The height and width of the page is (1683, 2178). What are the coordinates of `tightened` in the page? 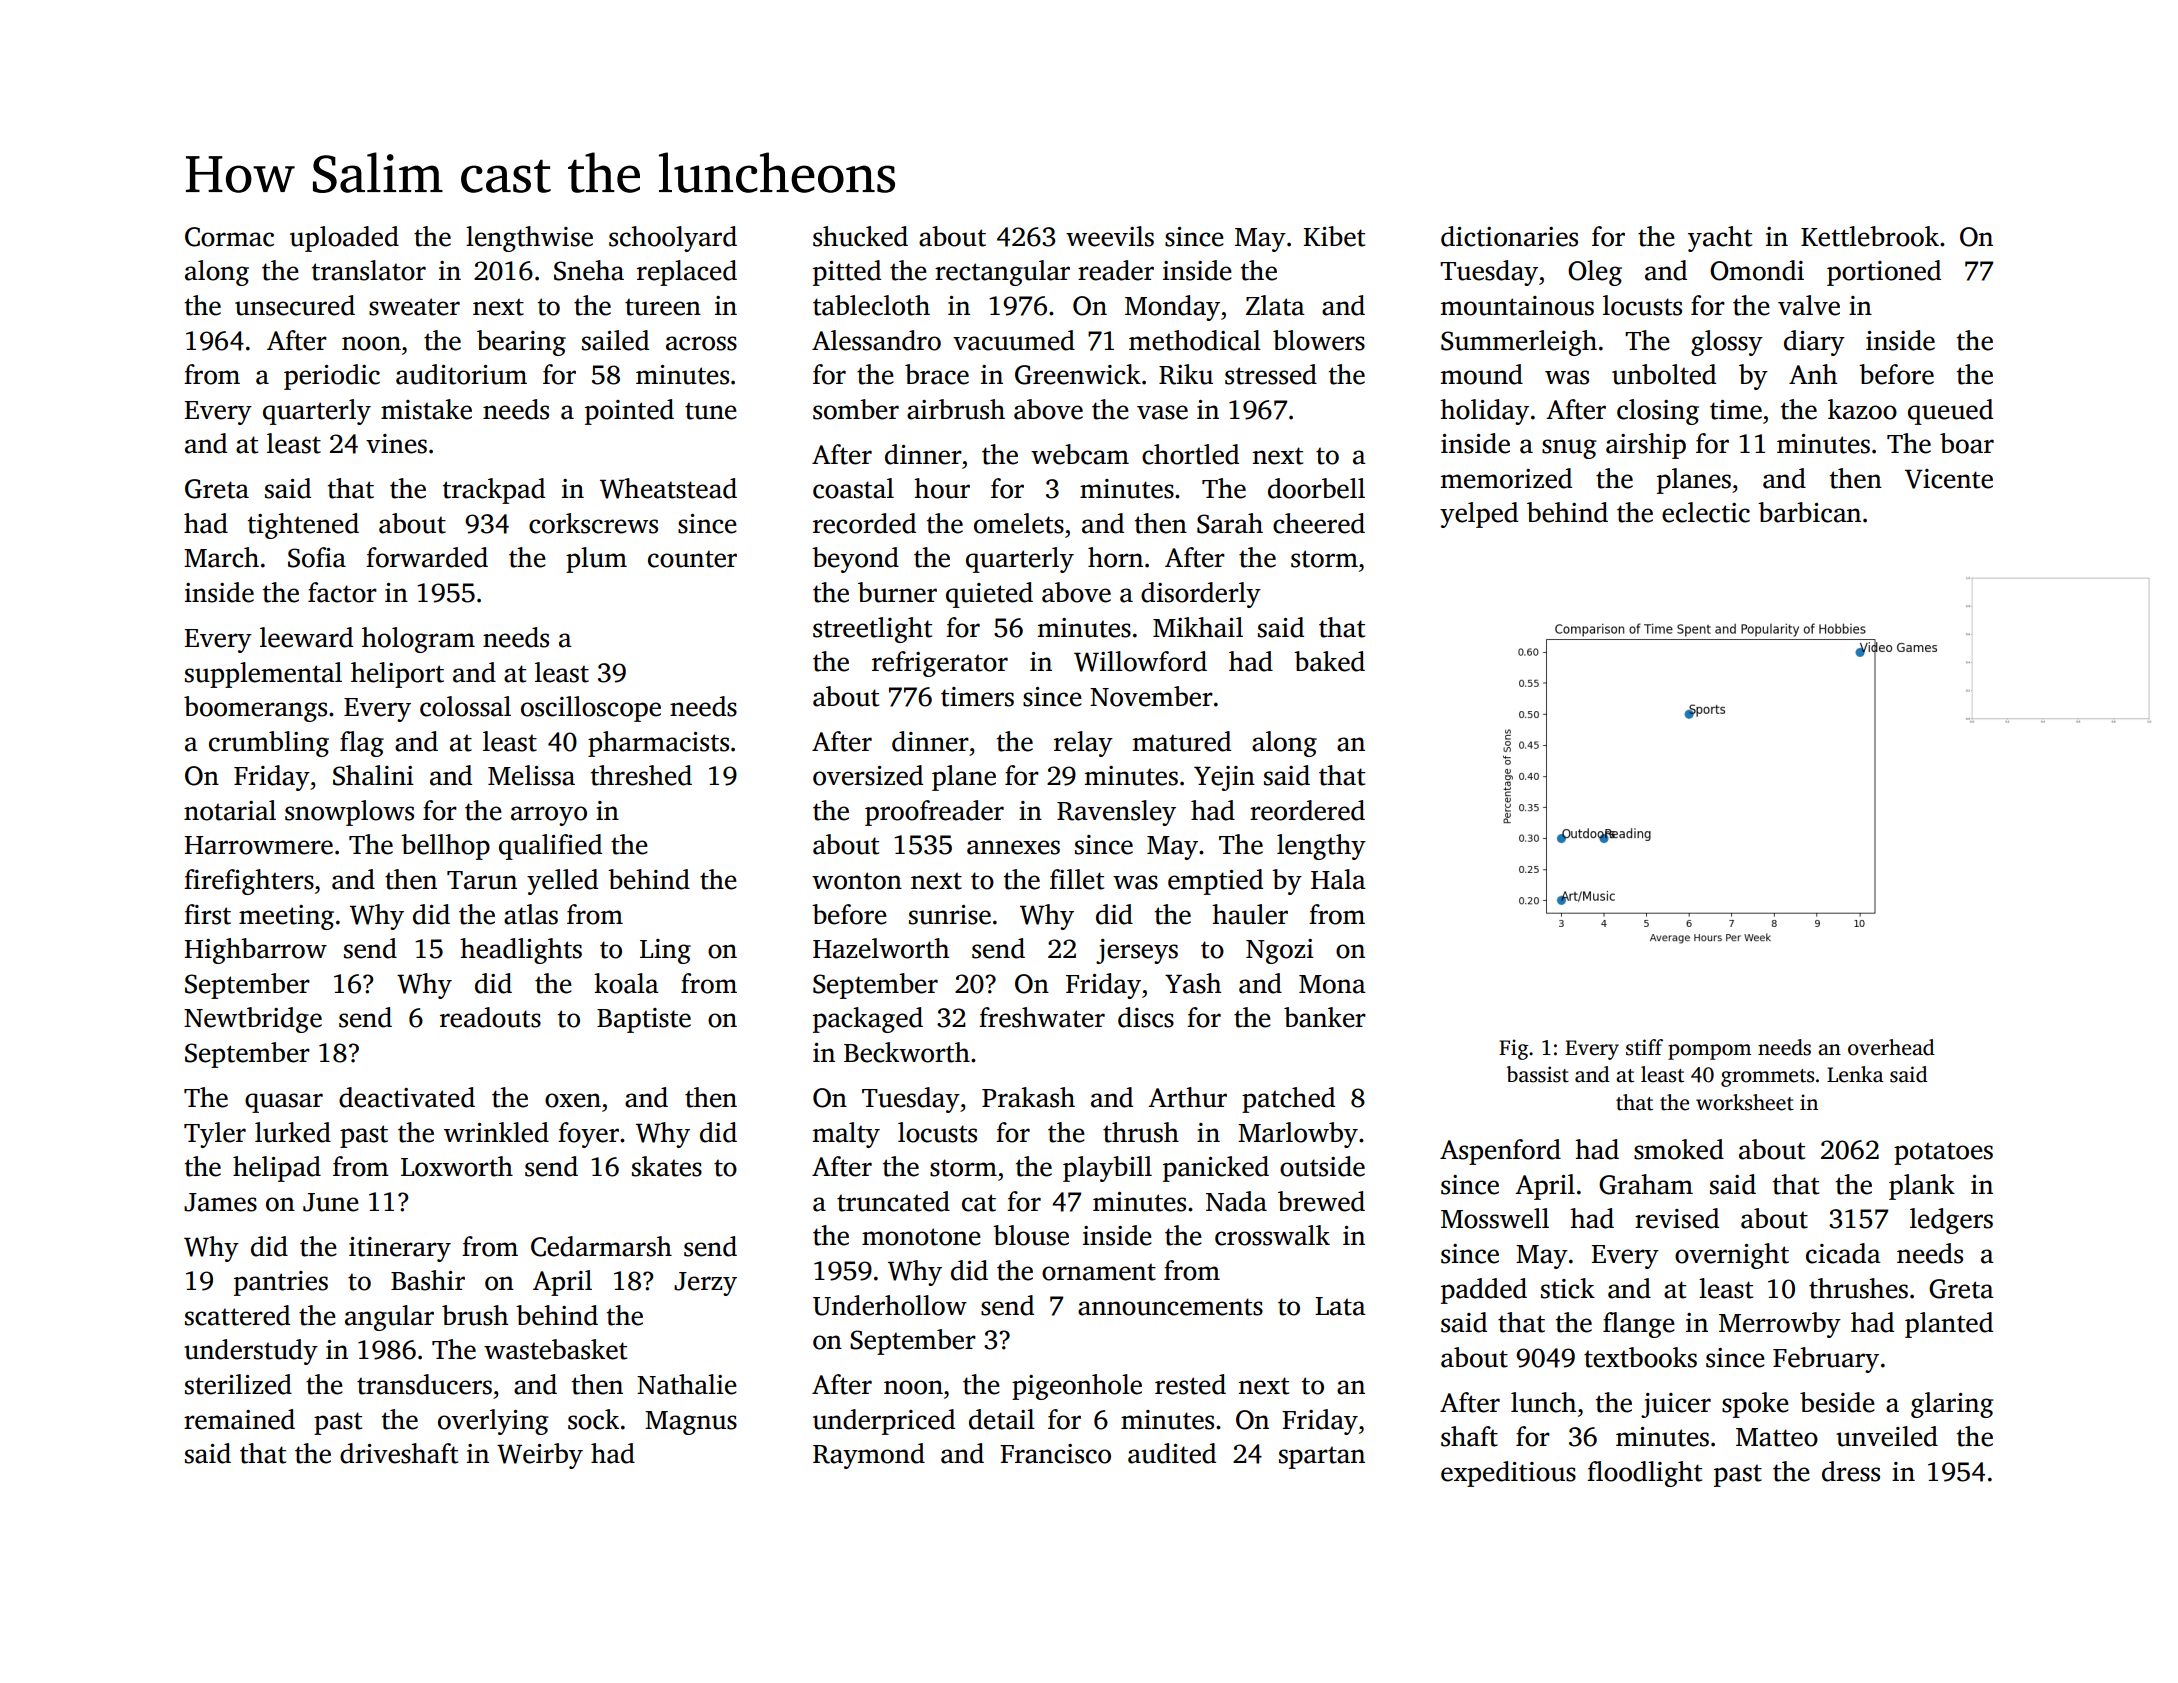 It's located at (303, 526).
